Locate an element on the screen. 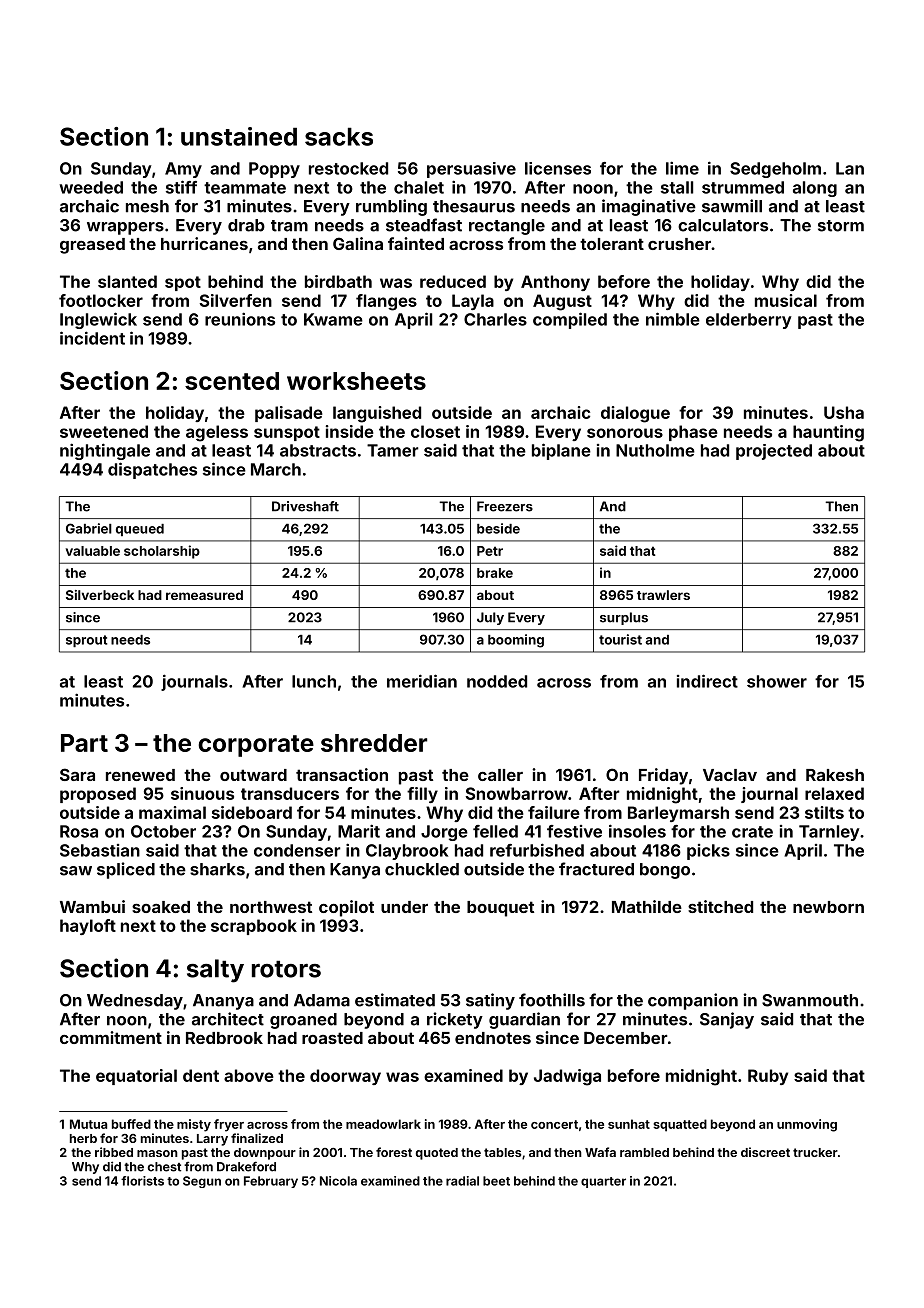 The height and width of the screenshot is (1308, 924). licenses is located at coordinates (558, 168).
